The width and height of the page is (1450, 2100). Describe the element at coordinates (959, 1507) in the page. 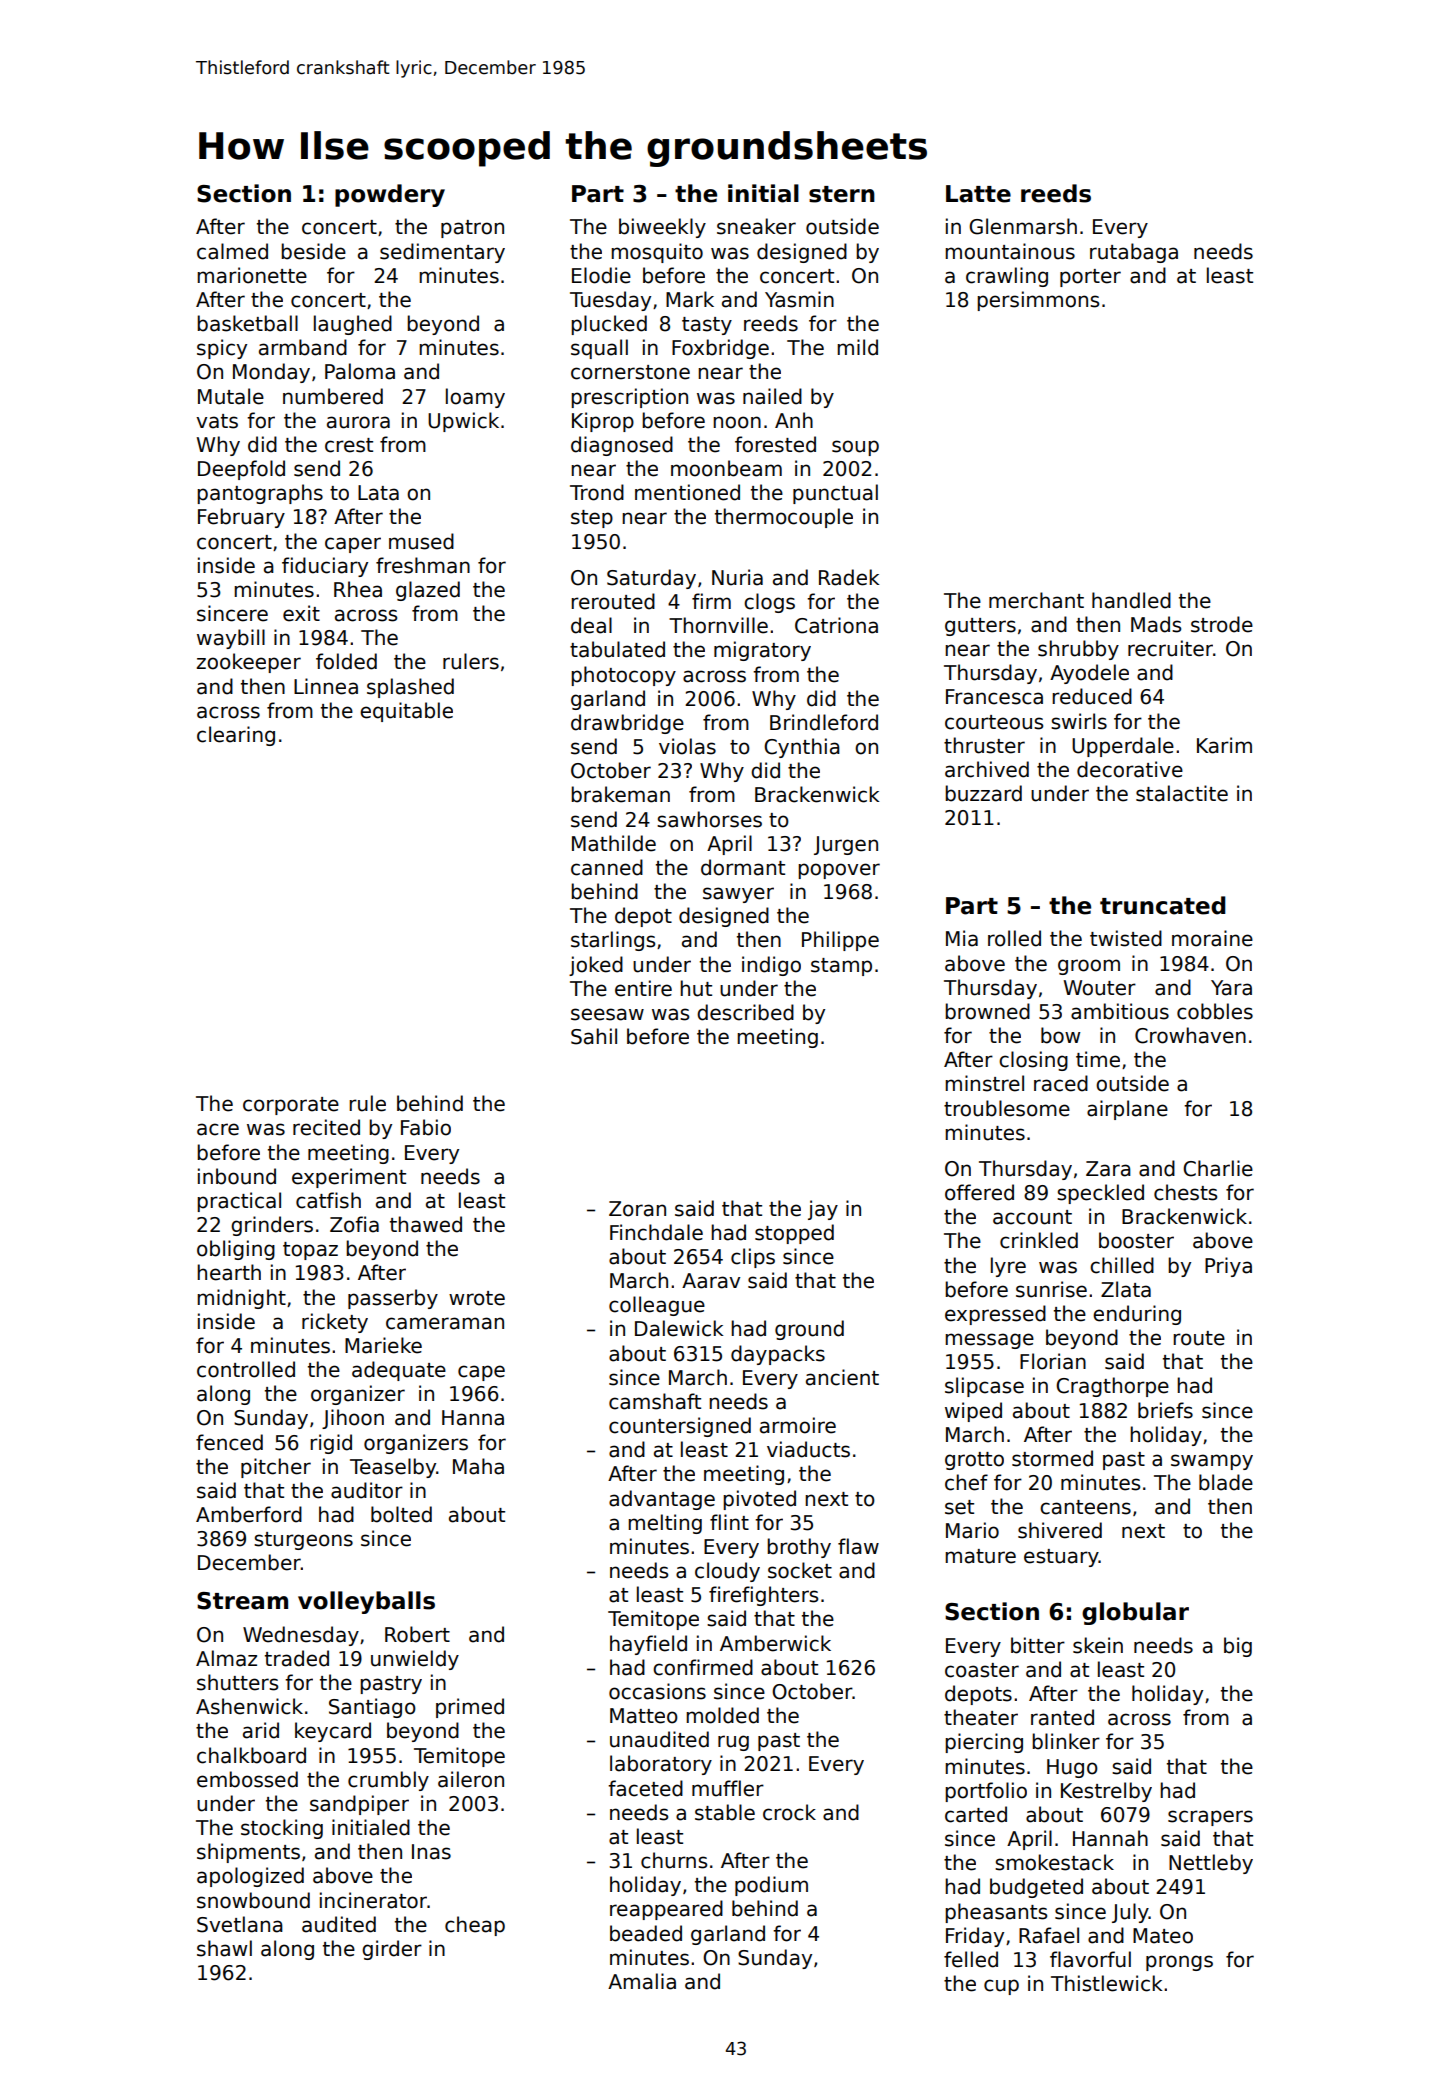

I see `set` at that location.
